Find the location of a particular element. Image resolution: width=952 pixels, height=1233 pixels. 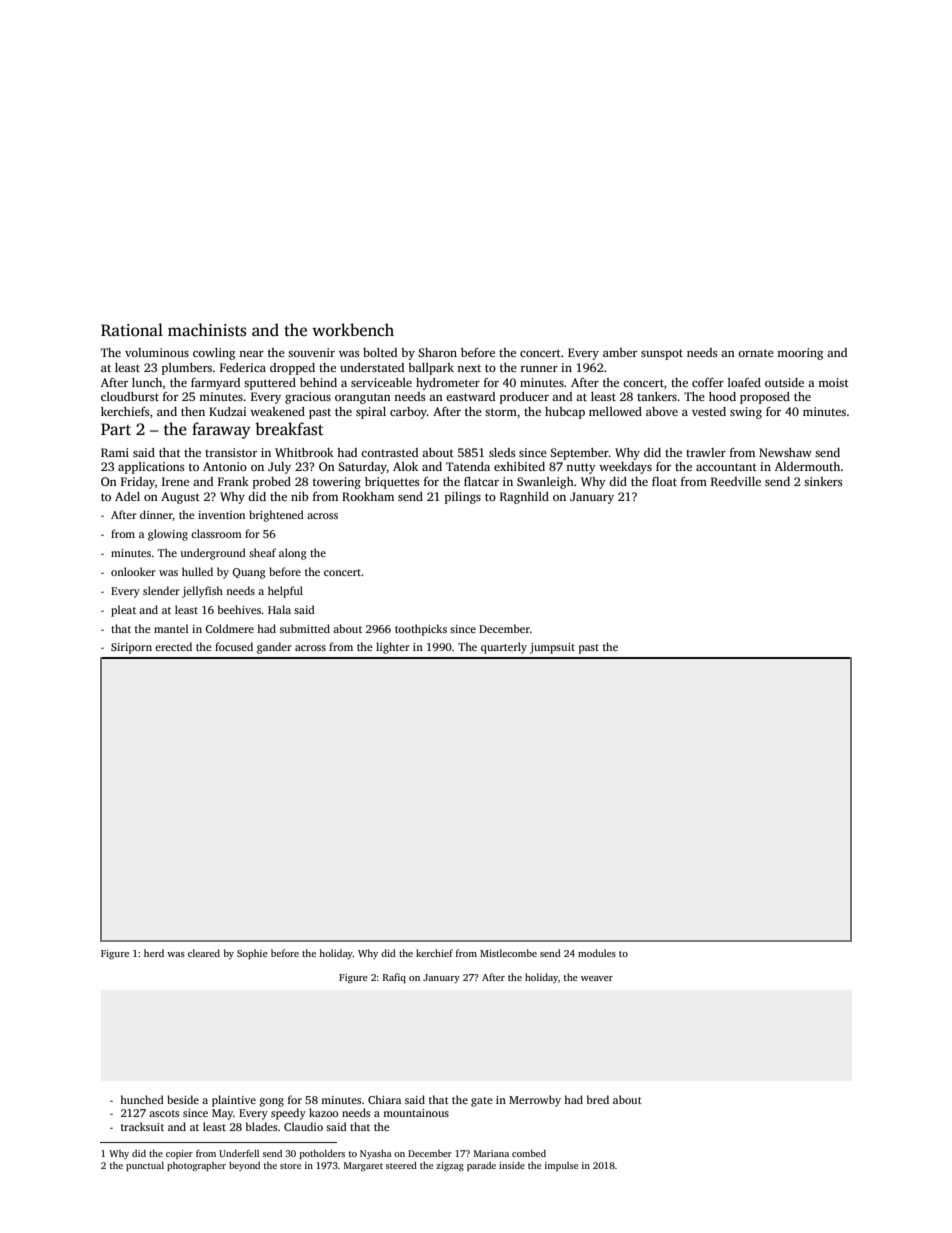

weaver is located at coordinates (597, 978).
